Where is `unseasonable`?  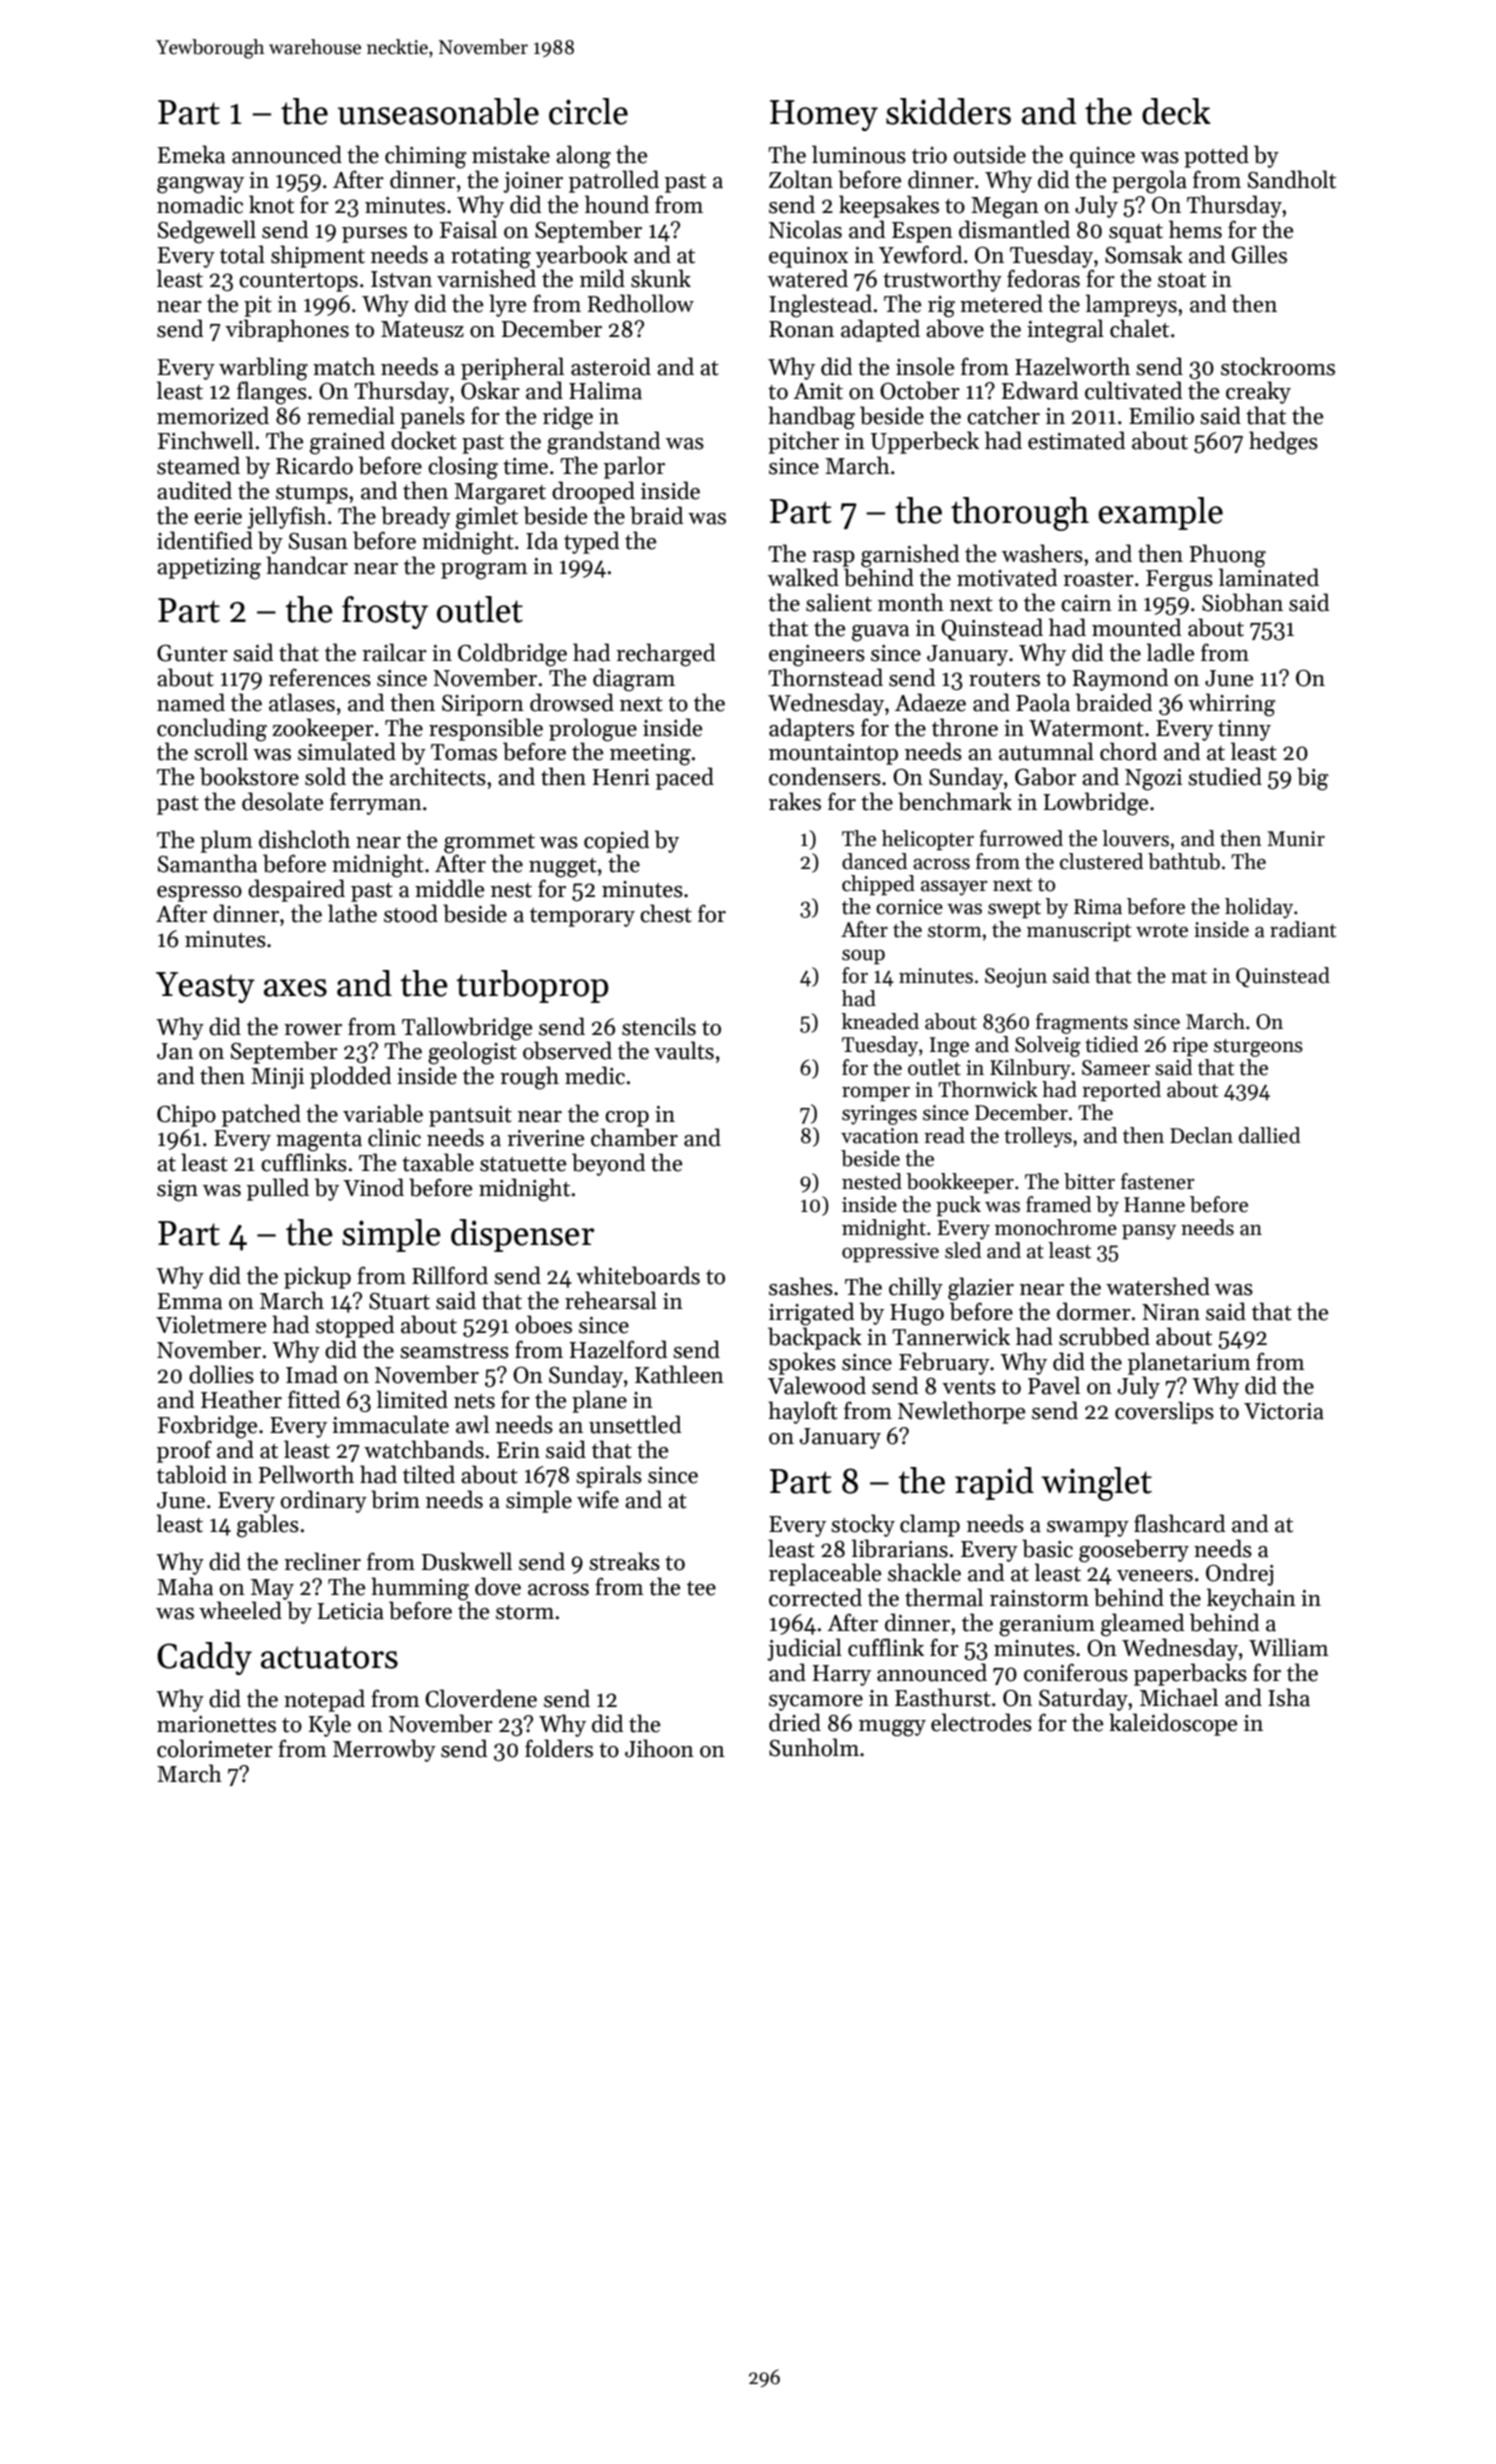
unseasonable is located at coordinates (438, 111).
